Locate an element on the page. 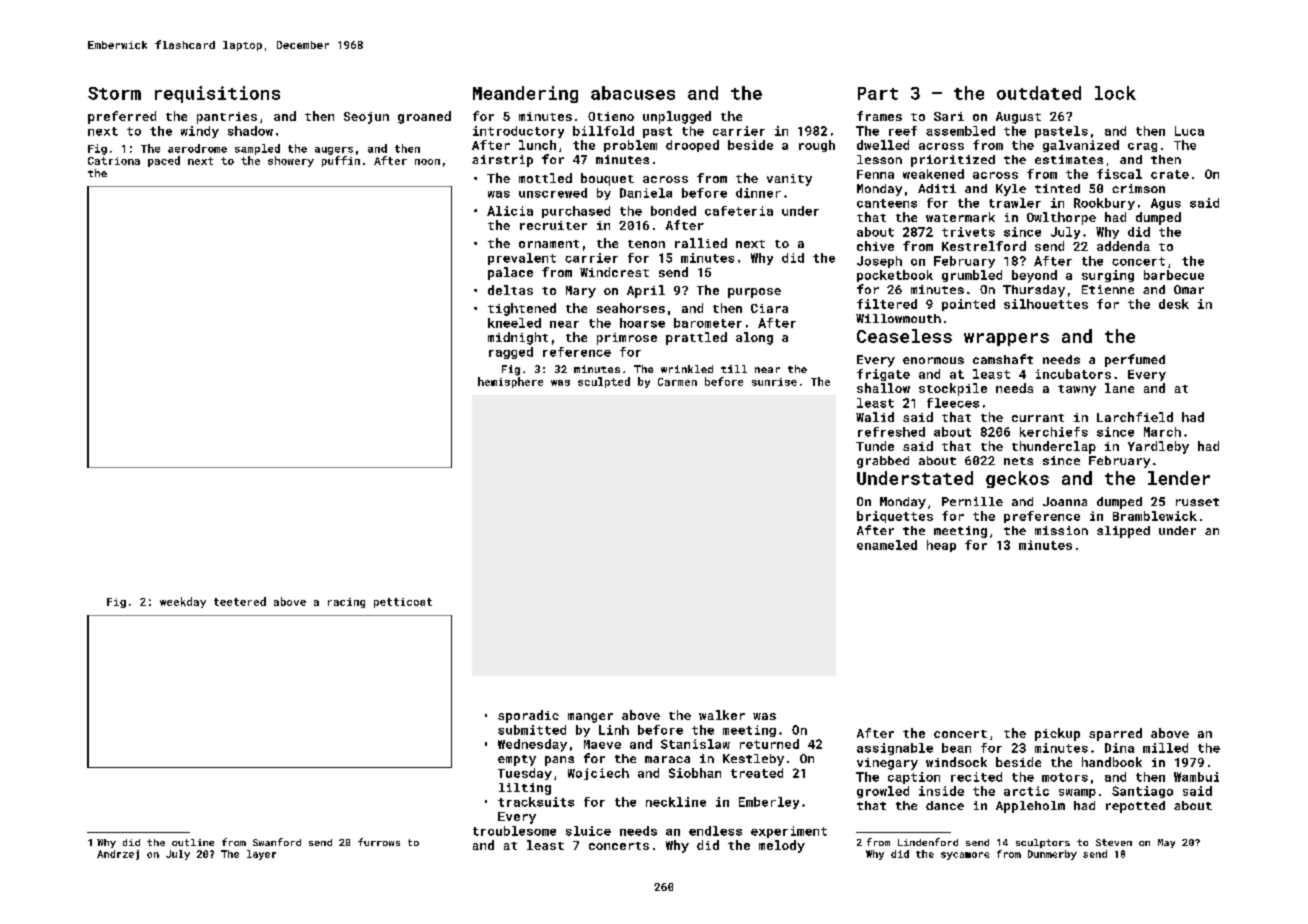 The height and width of the image is (924, 1308). paced is located at coordinates (164, 161).
